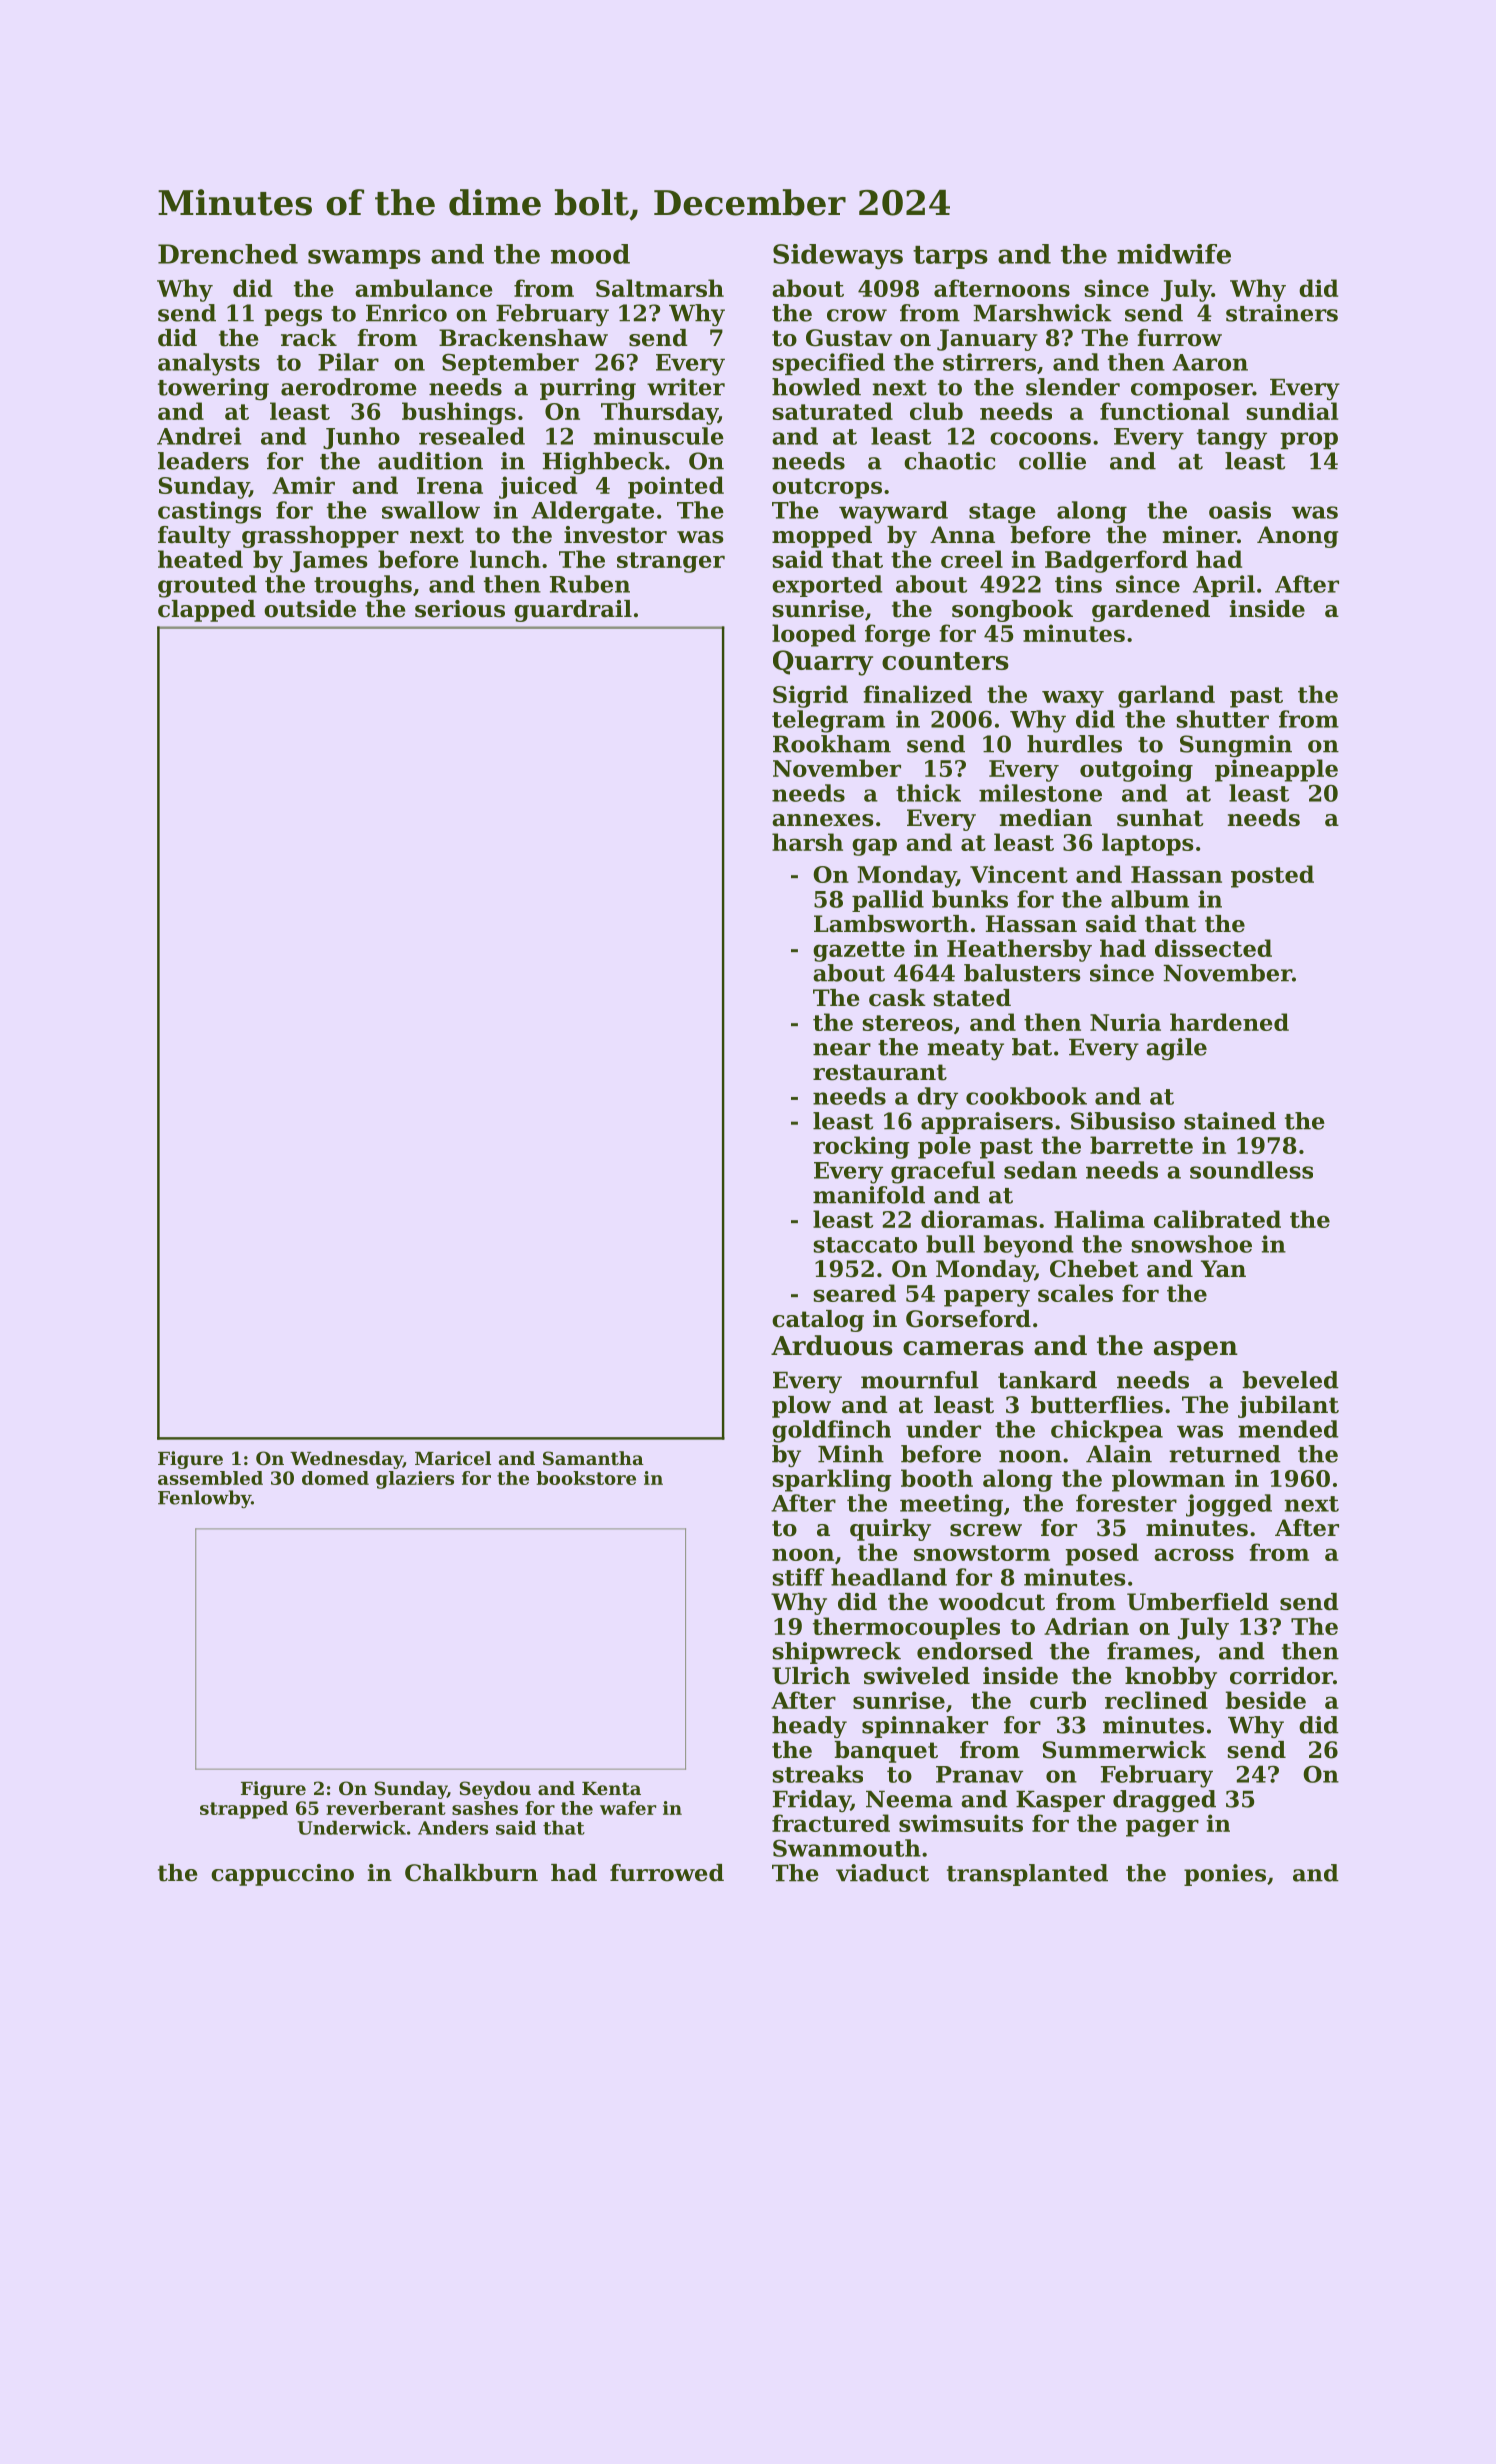 Image resolution: width=1496 pixels, height=2464 pixels. I want to click on midwife, so click(1174, 254).
